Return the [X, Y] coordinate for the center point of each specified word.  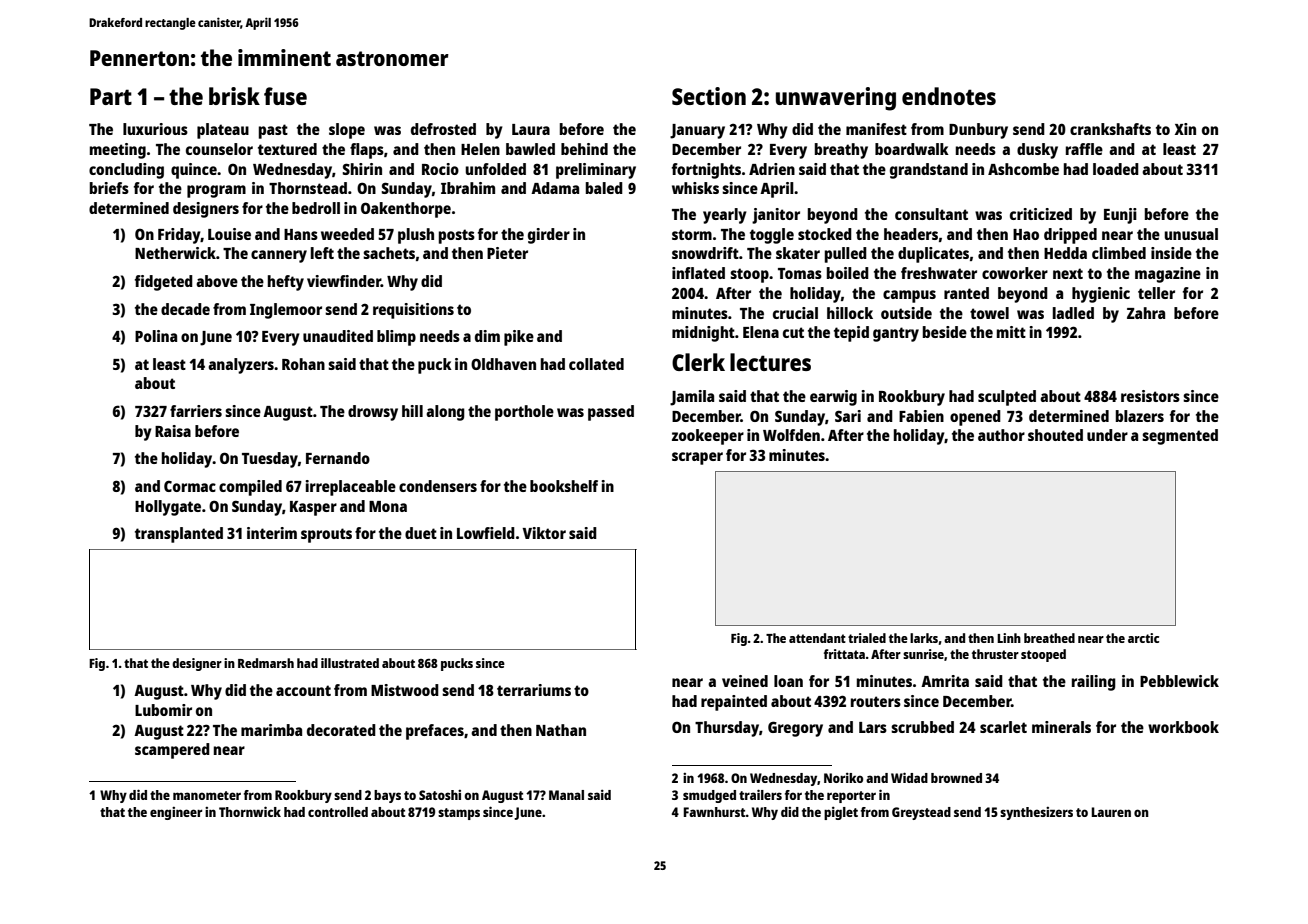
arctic [1143, 638]
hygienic [1101, 295]
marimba [271, 730]
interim [272, 533]
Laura [531, 129]
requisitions [413, 311]
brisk [234, 96]
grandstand [929, 171]
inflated [698, 273]
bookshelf [564, 486]
